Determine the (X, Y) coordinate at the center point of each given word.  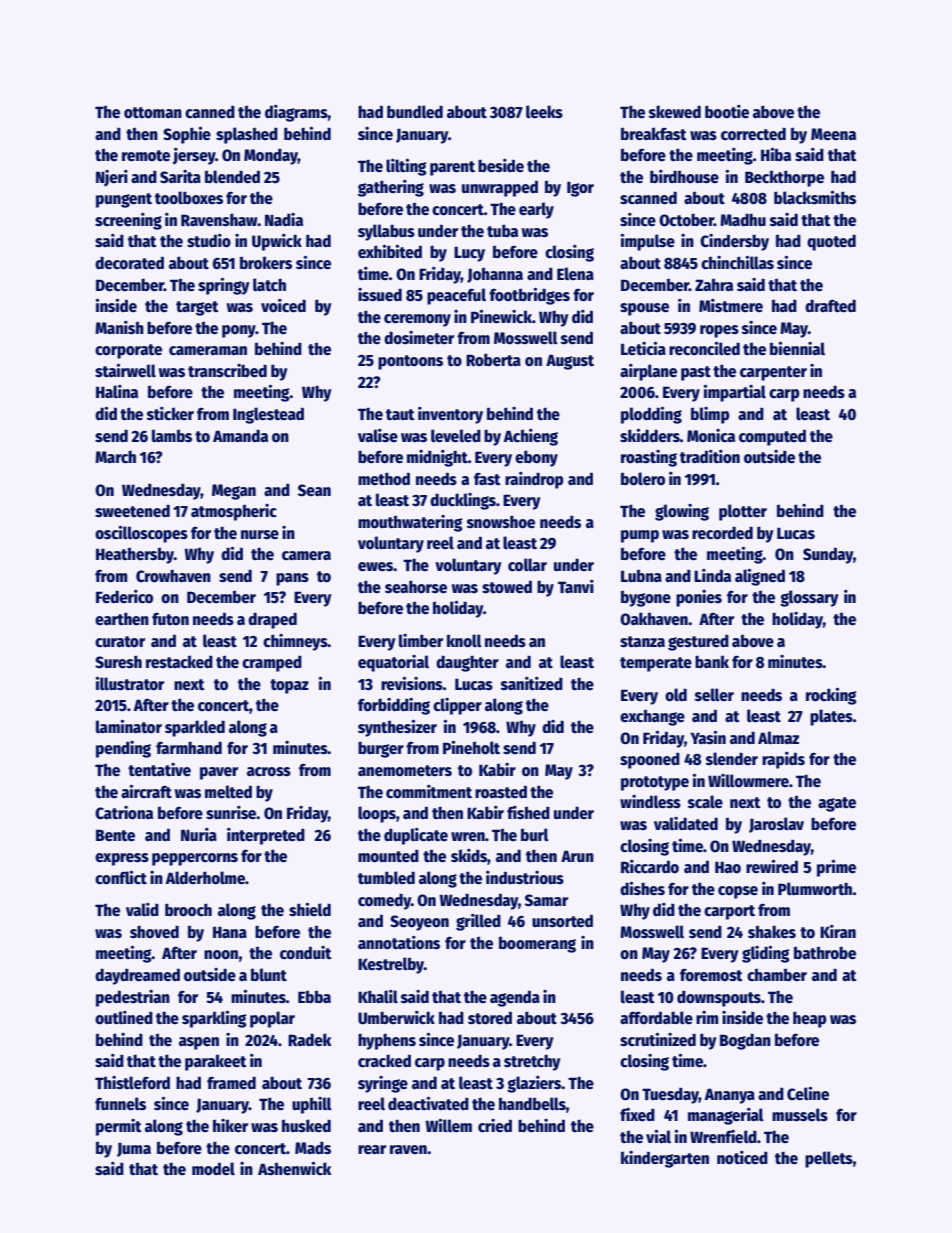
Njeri (112, 178)
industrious (525, 877)
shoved (154, 932)
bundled (415, 112)
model (213, 1168)
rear (372, 1149)
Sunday (828, 555)
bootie (727, 112)
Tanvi (576, 586)
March (115, 457)
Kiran (838, 931)
